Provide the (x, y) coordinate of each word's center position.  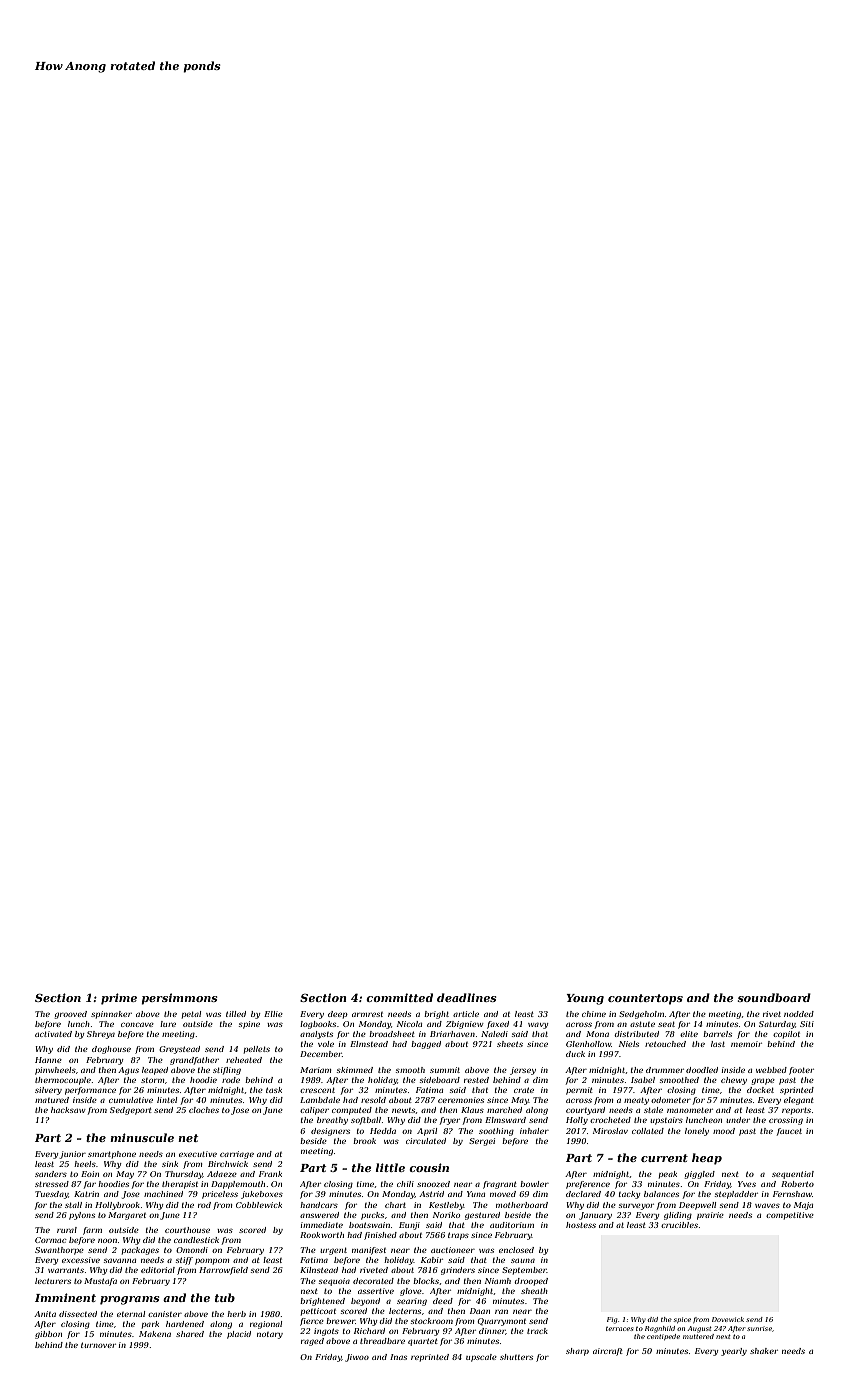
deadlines (466, 997)
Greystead (179, 1050)
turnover (98, 1345)
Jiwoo (357, 1358)
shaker (764, 1351)
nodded (799, 1014)
